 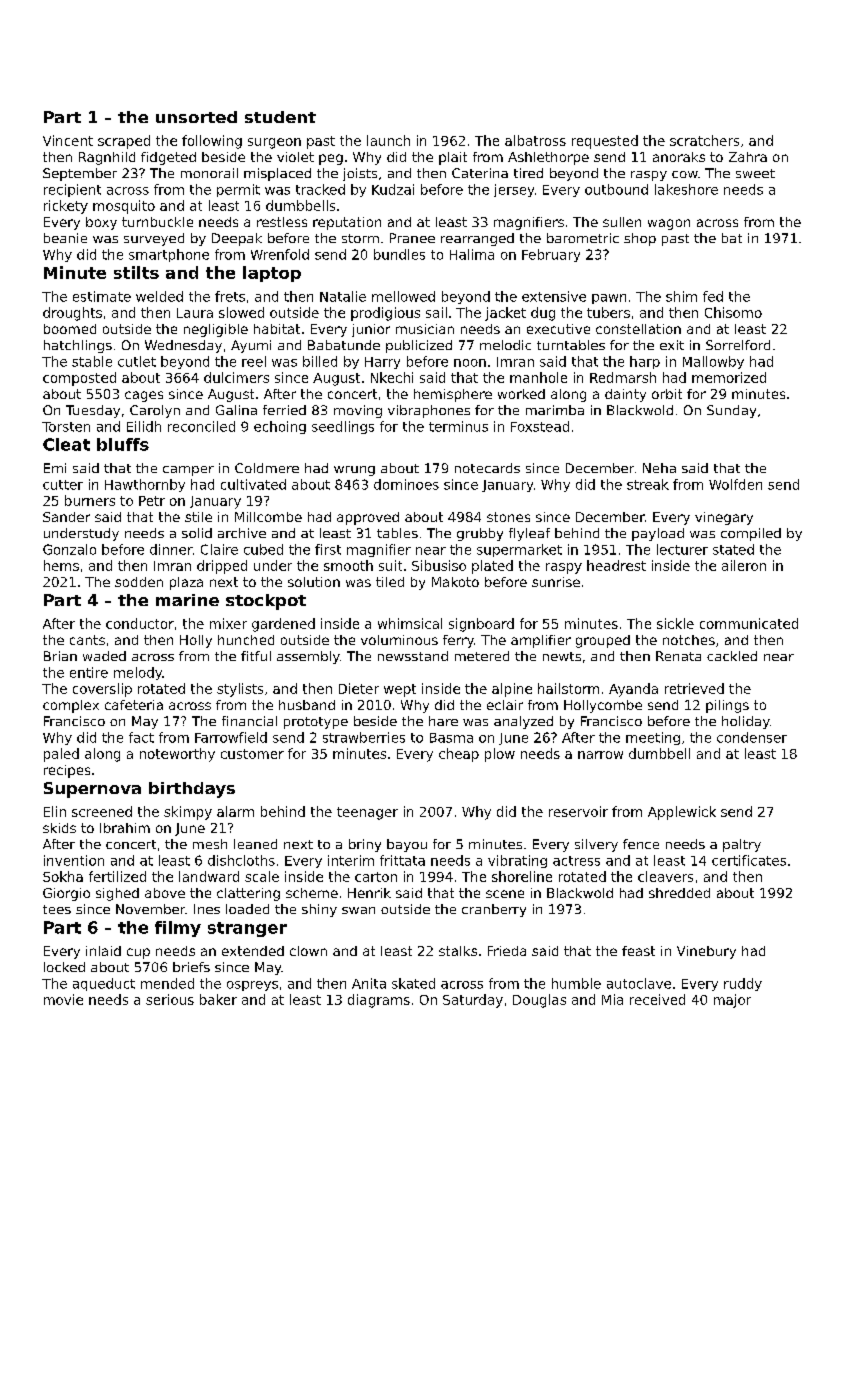 What do you see at coordinates (67, 771) in the screenshot?
I see `recipes` at bounding box center [67, 771].
